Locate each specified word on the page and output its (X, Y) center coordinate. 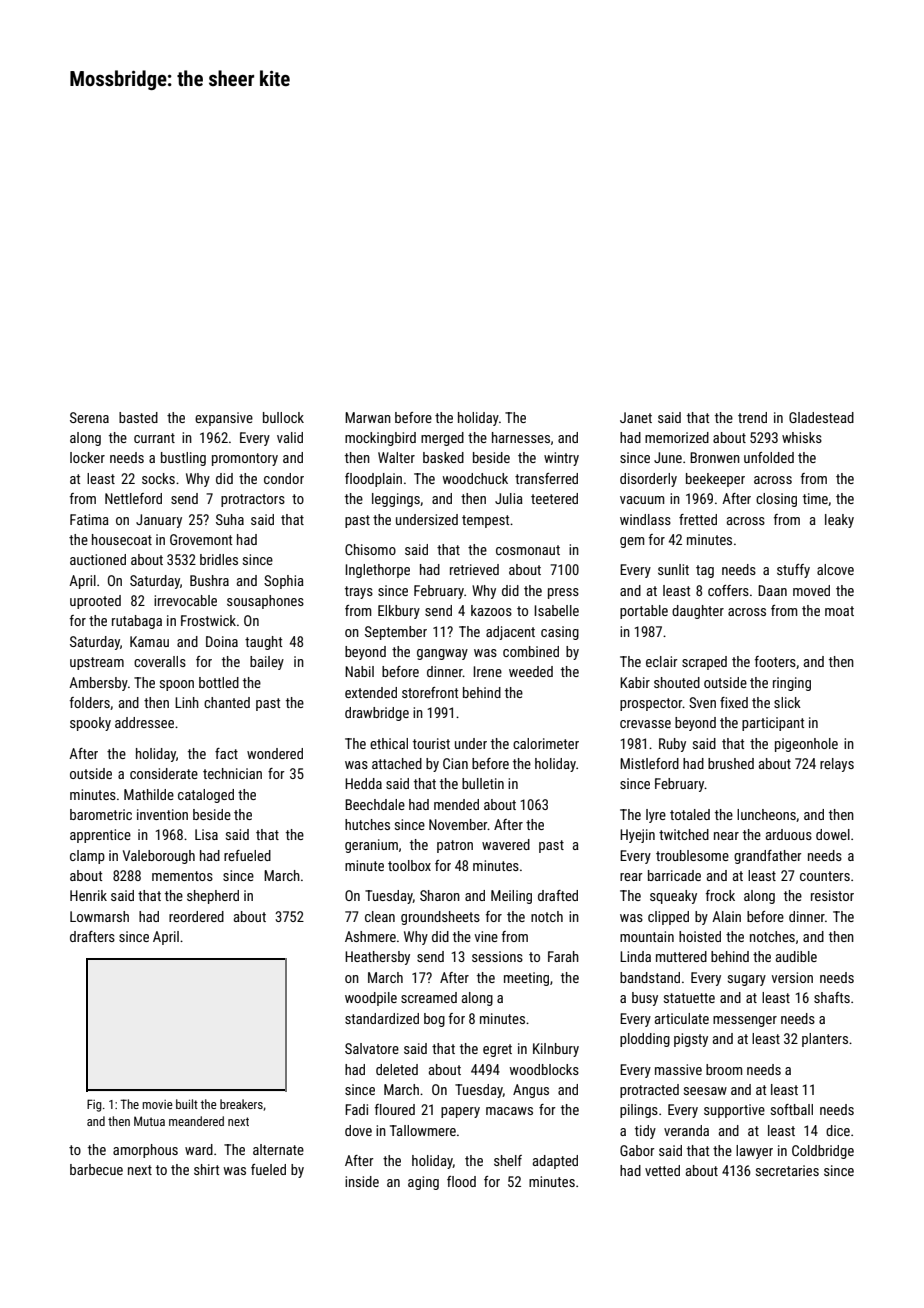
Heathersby (377, 958)
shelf (508, 1160)
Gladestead (821, 417)
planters (825, 1040)
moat (839, 611)
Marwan (368, 417)
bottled (219, 682)
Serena (89, 417)
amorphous (145, 1151)
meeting (526, 979)
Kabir (635, 682)
